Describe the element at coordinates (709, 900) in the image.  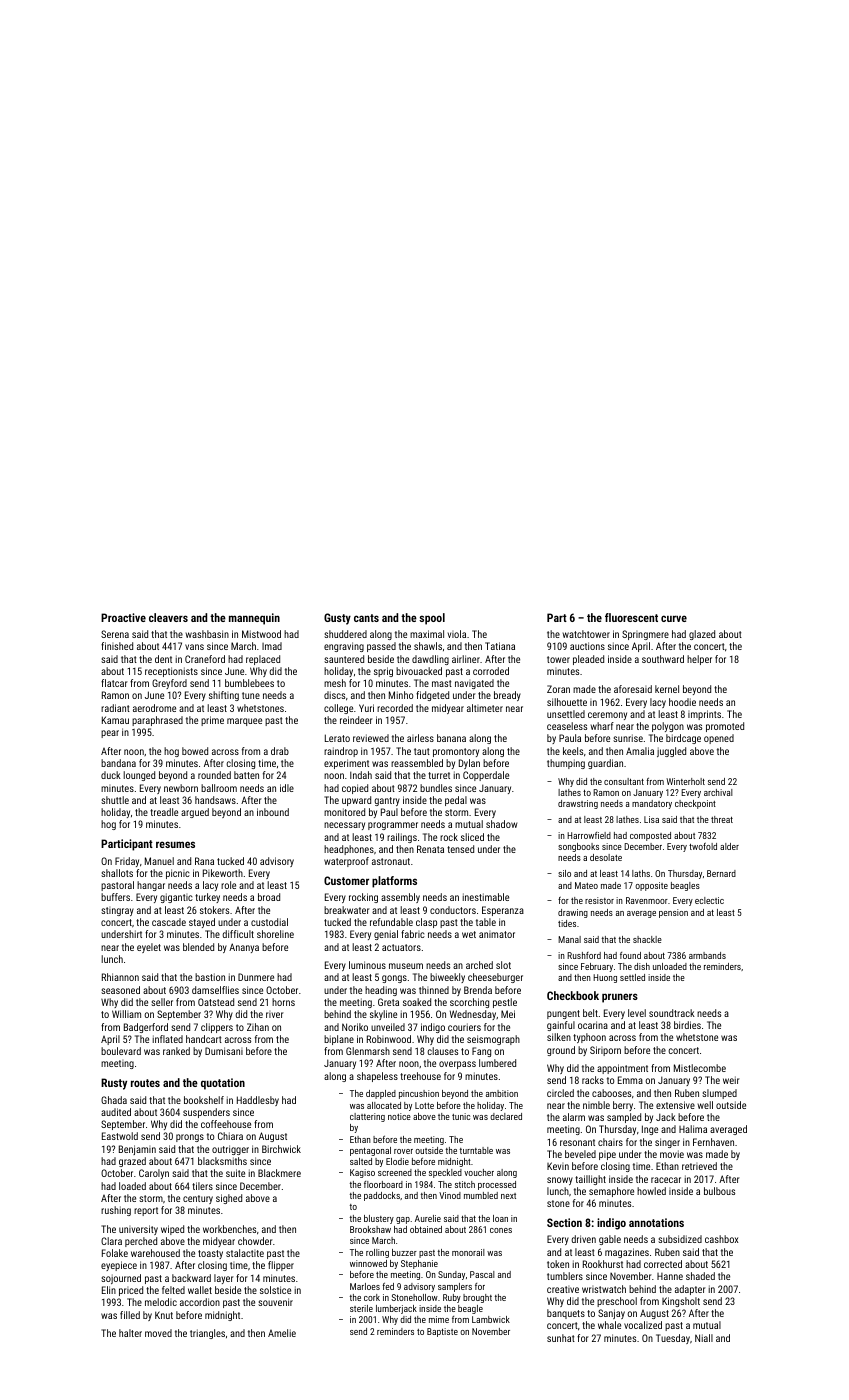
I see `eclectic` at that location.
